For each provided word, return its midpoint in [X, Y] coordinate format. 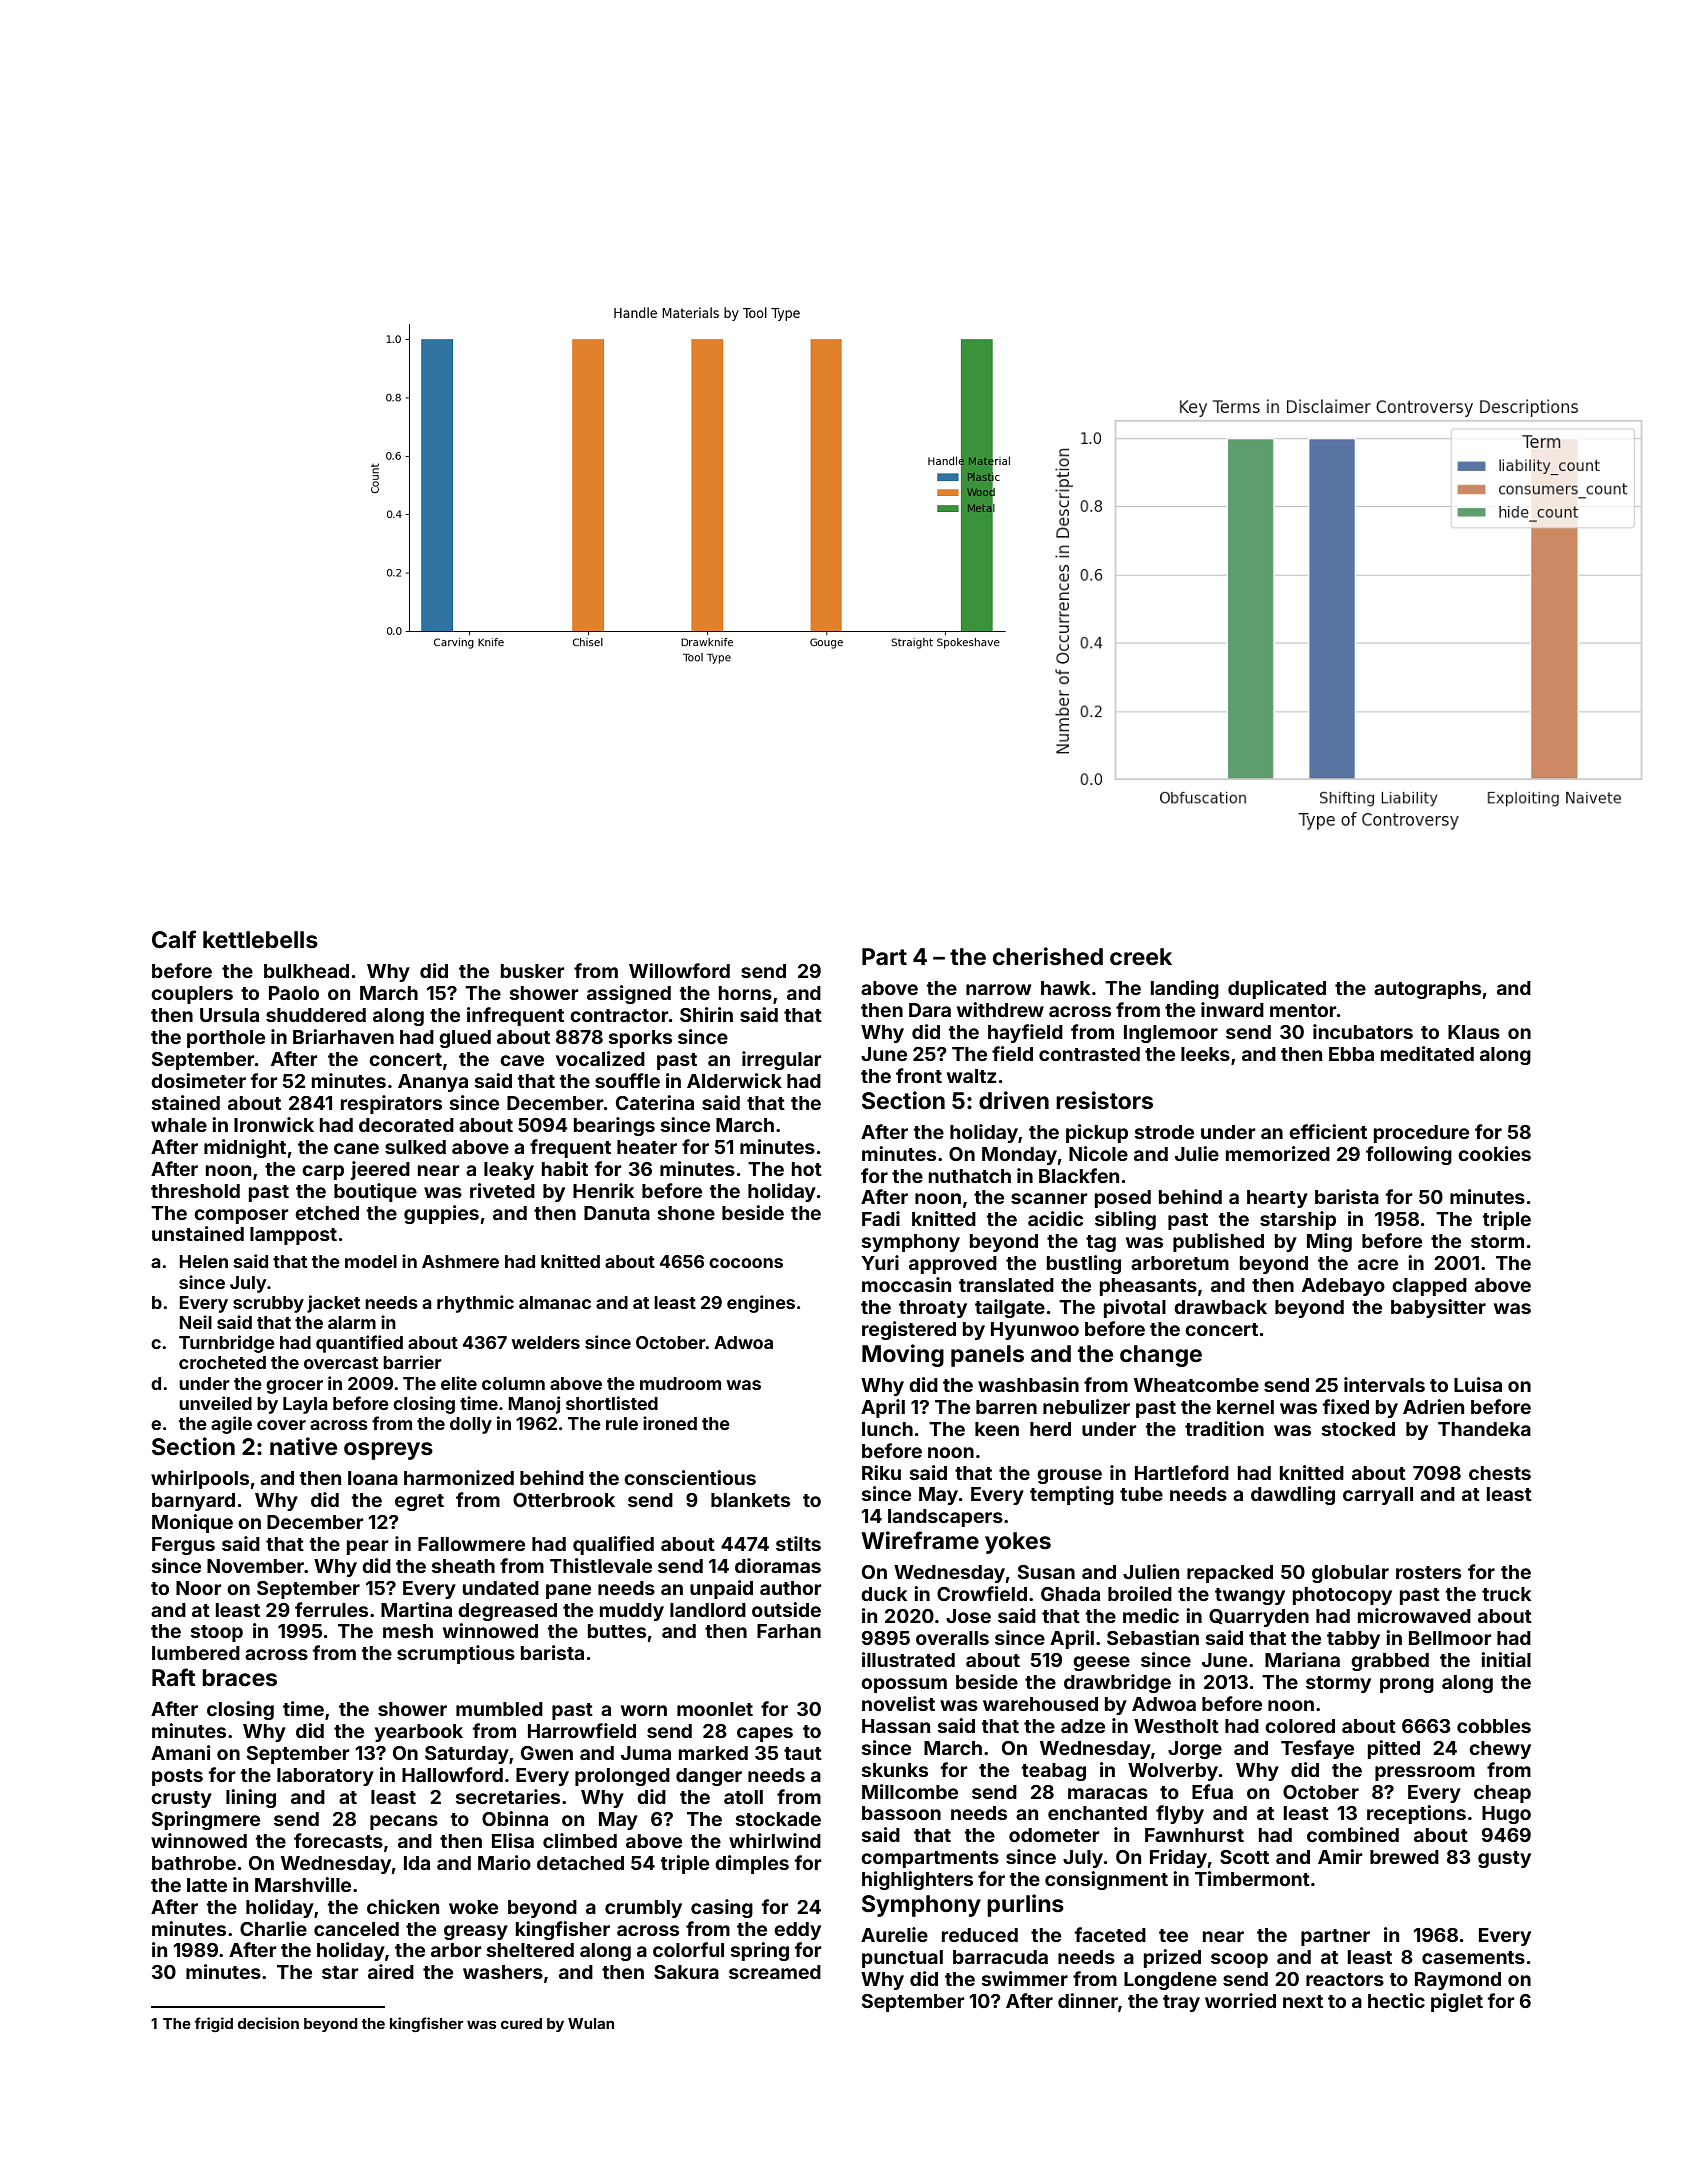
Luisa [1478, 1384]
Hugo [1506, 1815]
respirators [391, 1104]
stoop [217, 1633]
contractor [619, 1015]
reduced [980, 1935]
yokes [1018, 1543]
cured [521, 2023]
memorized [1278, 1153]
